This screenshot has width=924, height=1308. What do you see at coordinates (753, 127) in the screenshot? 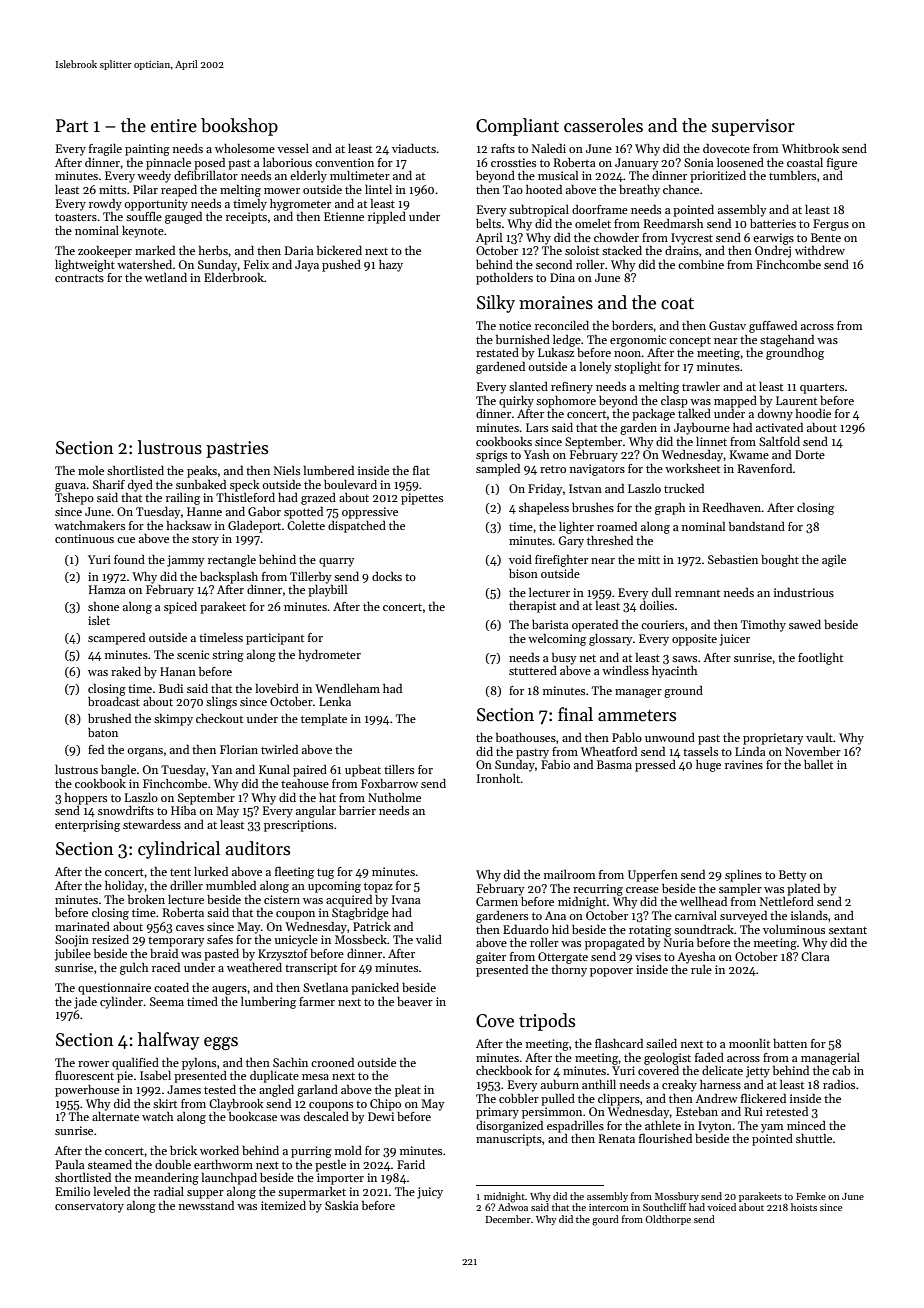
I see `supervisor` at bounding box center [753, 127].
